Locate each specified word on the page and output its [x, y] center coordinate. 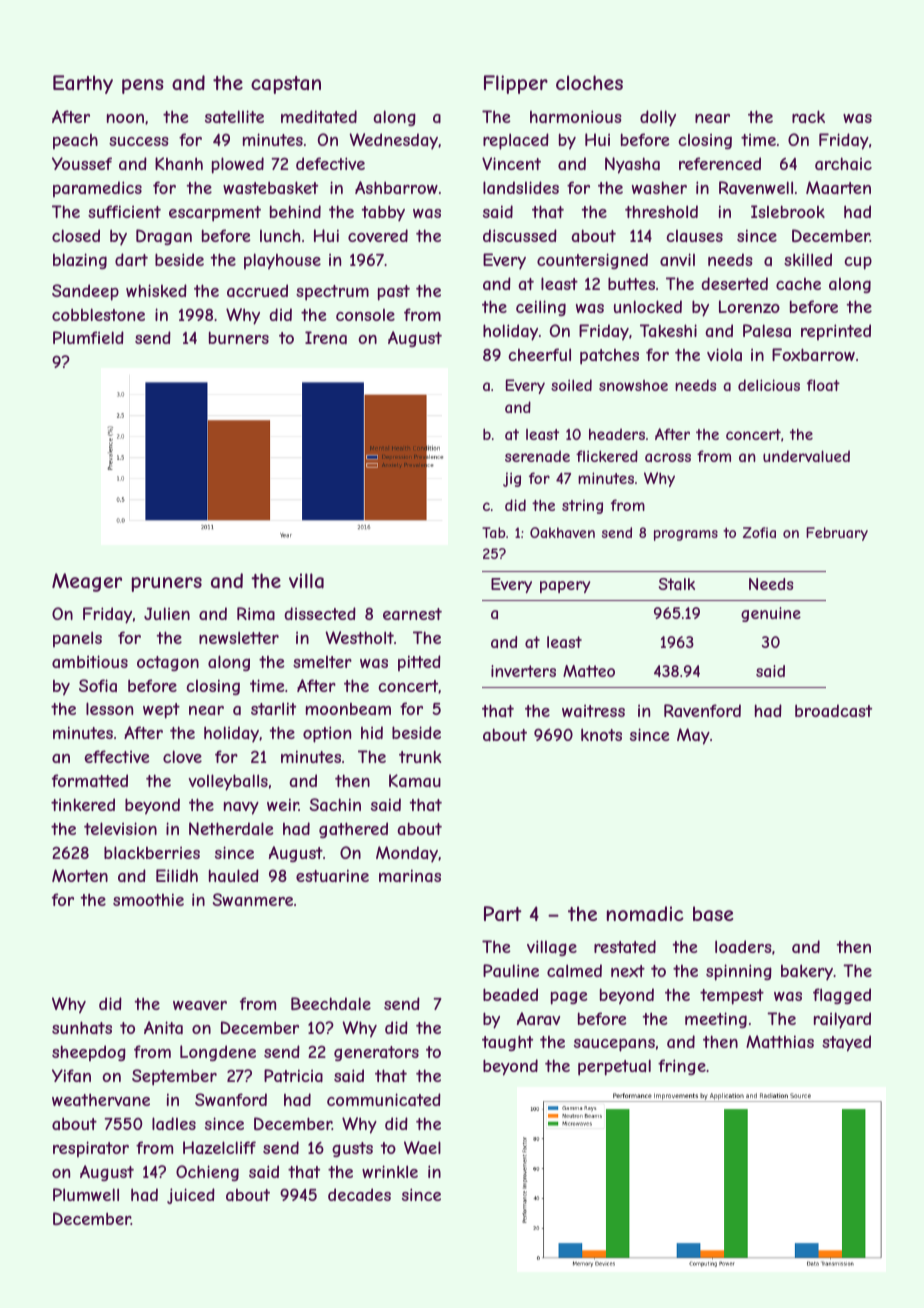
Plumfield [88, 337]
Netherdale [231, 828]
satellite [234, 116]
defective [330, 163]
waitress [593, 710]
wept [161, 711]
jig [512, 479]
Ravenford [702, 710]
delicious [769, 385]
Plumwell [86, 1194]
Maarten [838, 187]
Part [503, 914]
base [713, 914]
